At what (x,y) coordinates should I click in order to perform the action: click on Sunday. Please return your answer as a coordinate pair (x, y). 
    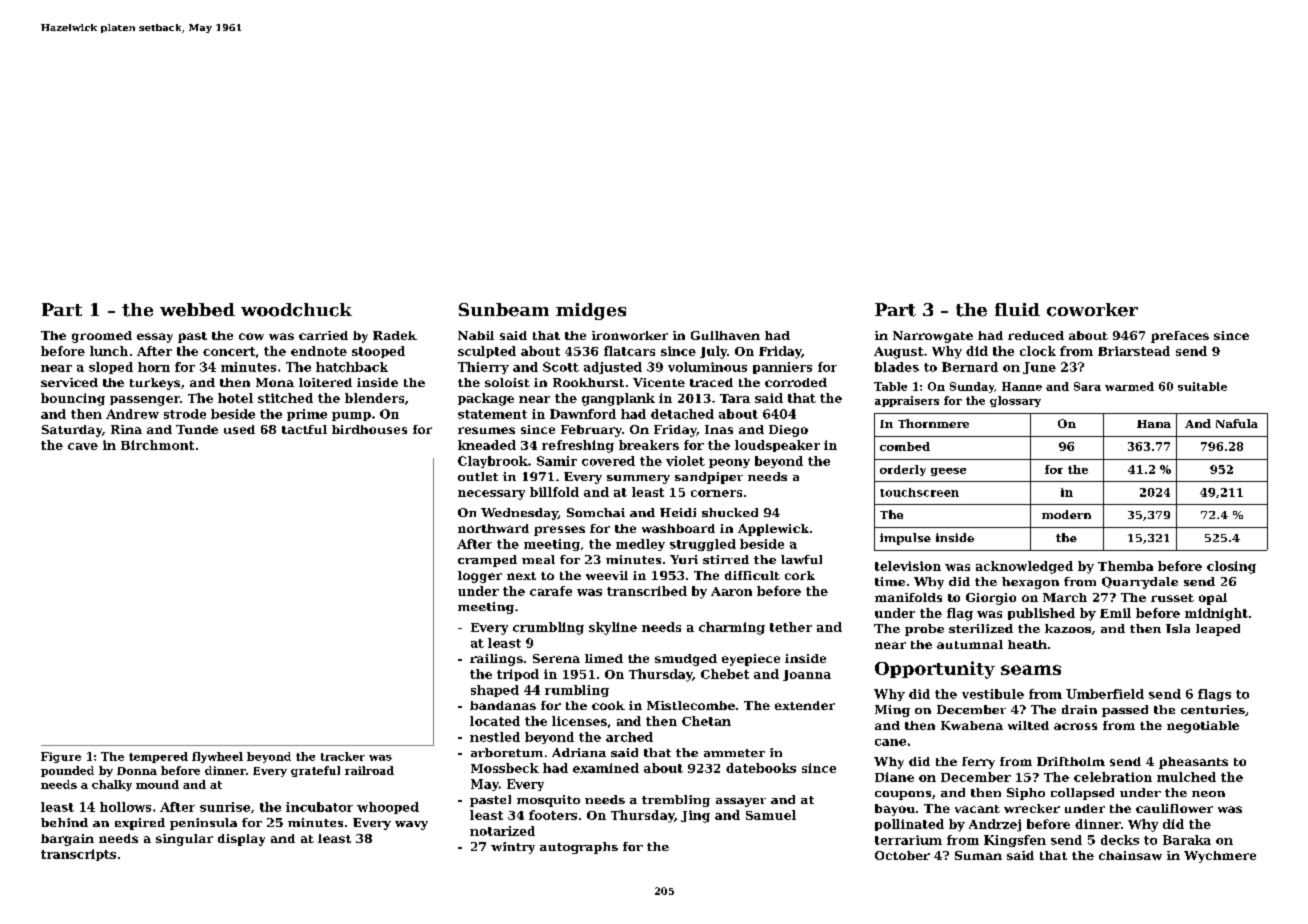
    Looking at the image, I should click on (972, 387).
